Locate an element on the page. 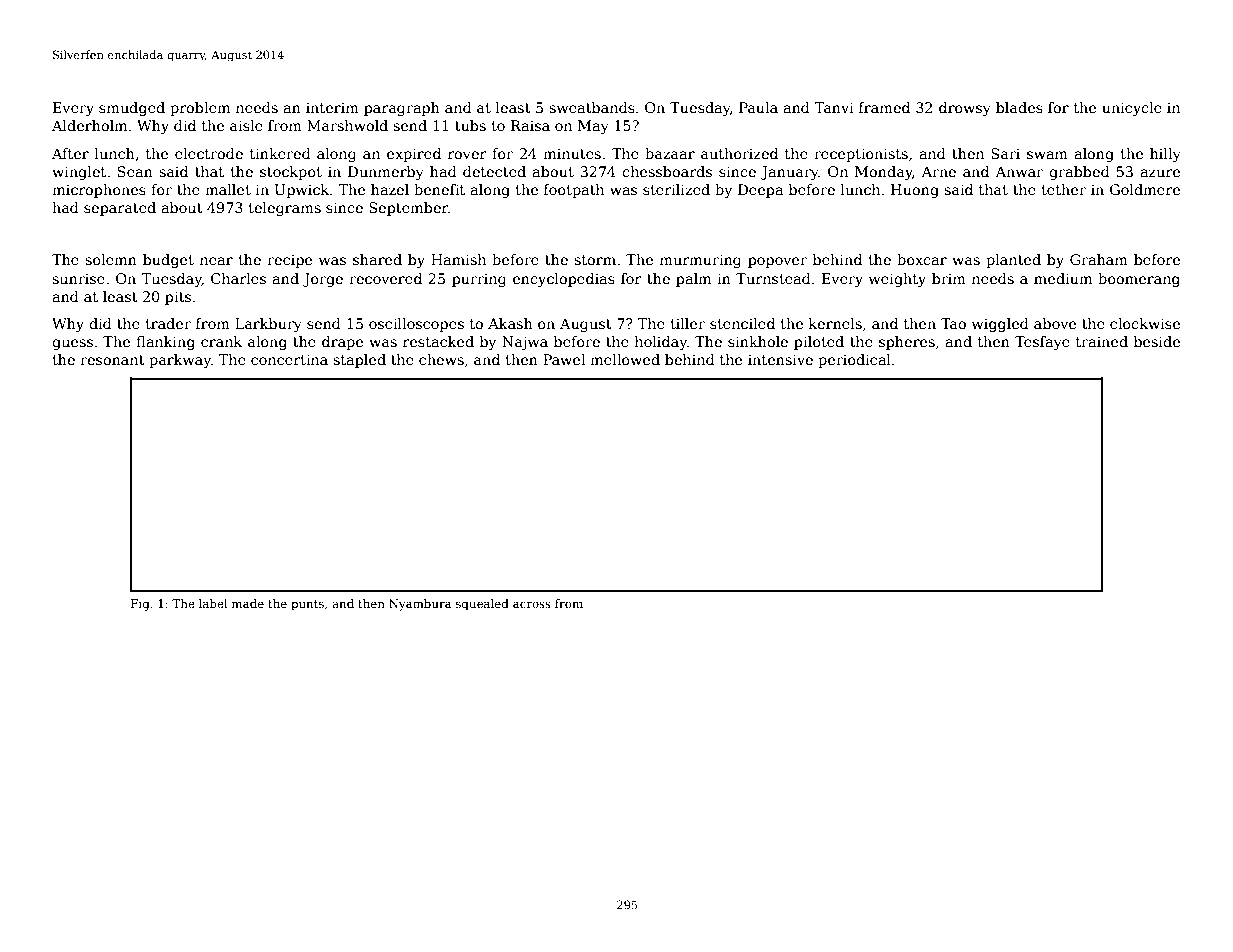  sinkhole is located at coordinates (758, 341).
